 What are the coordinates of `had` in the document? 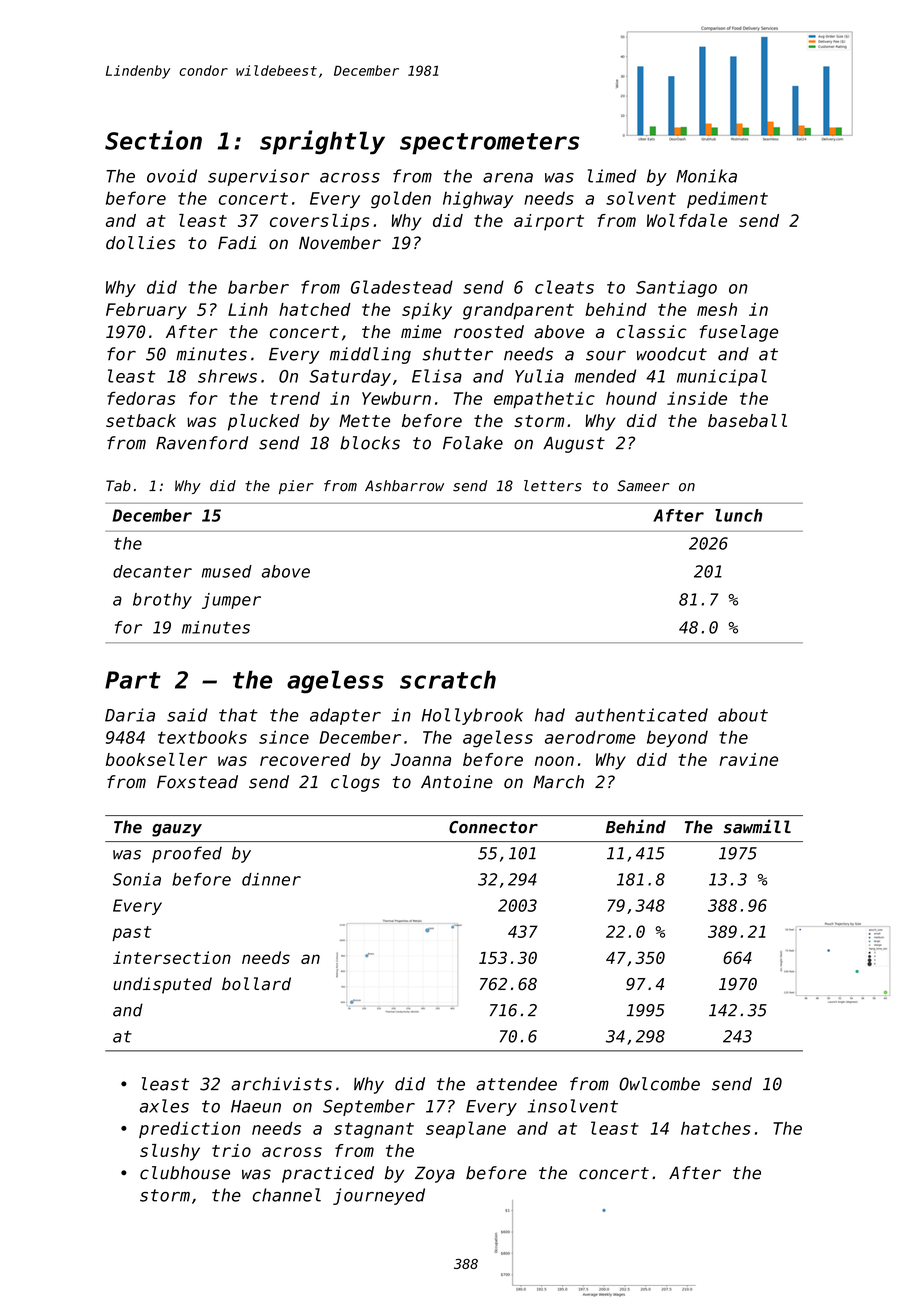 It's located at (550, 715).
